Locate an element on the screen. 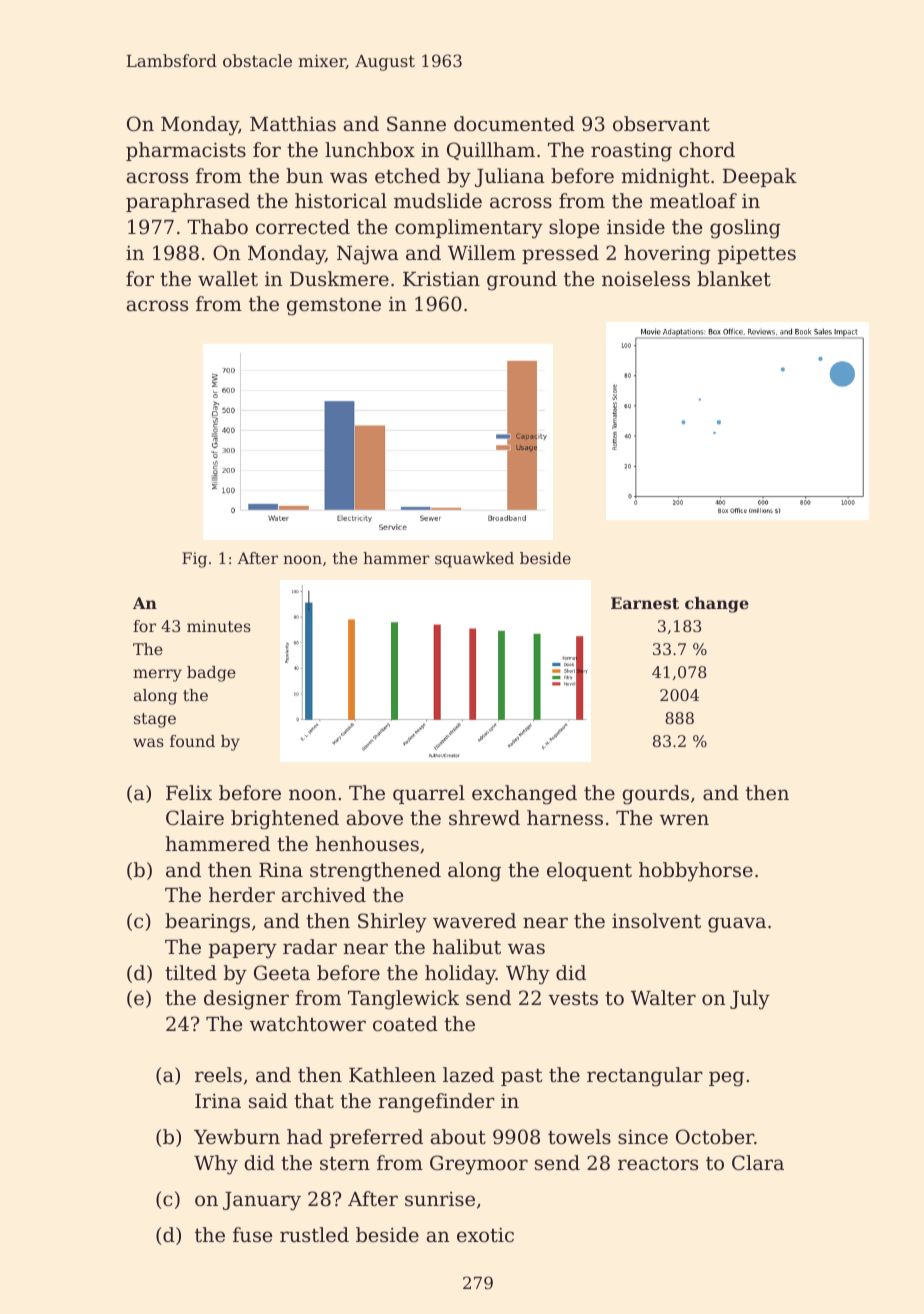 This screenshot has height=1314, width=924. paraphrased is located at coordinates (188, 202).
